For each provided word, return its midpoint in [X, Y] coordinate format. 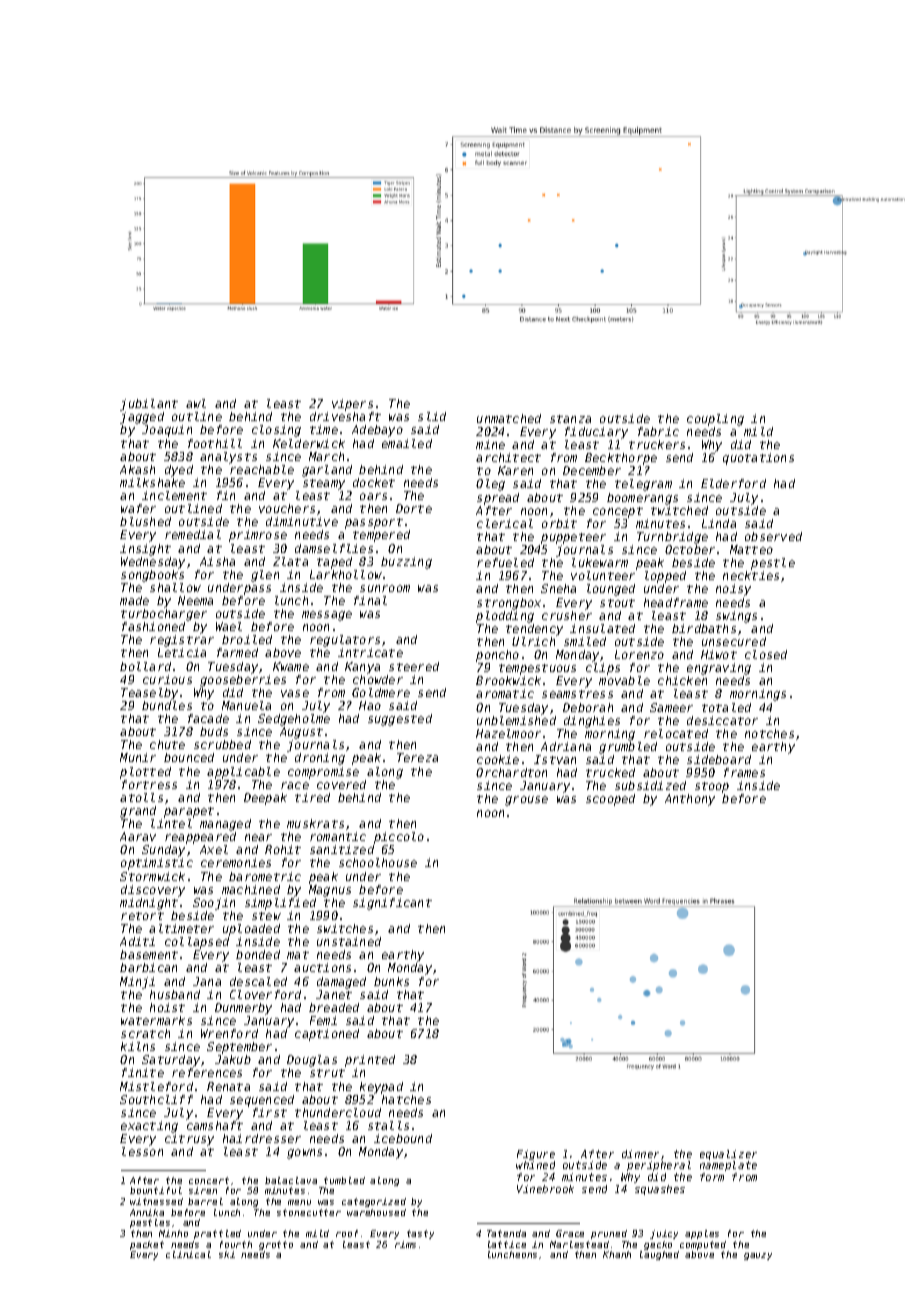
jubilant [149, 405]
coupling [715, 420]
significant [392, 904]
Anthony [690, 800]
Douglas [312, 1061]
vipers [352, 405]
